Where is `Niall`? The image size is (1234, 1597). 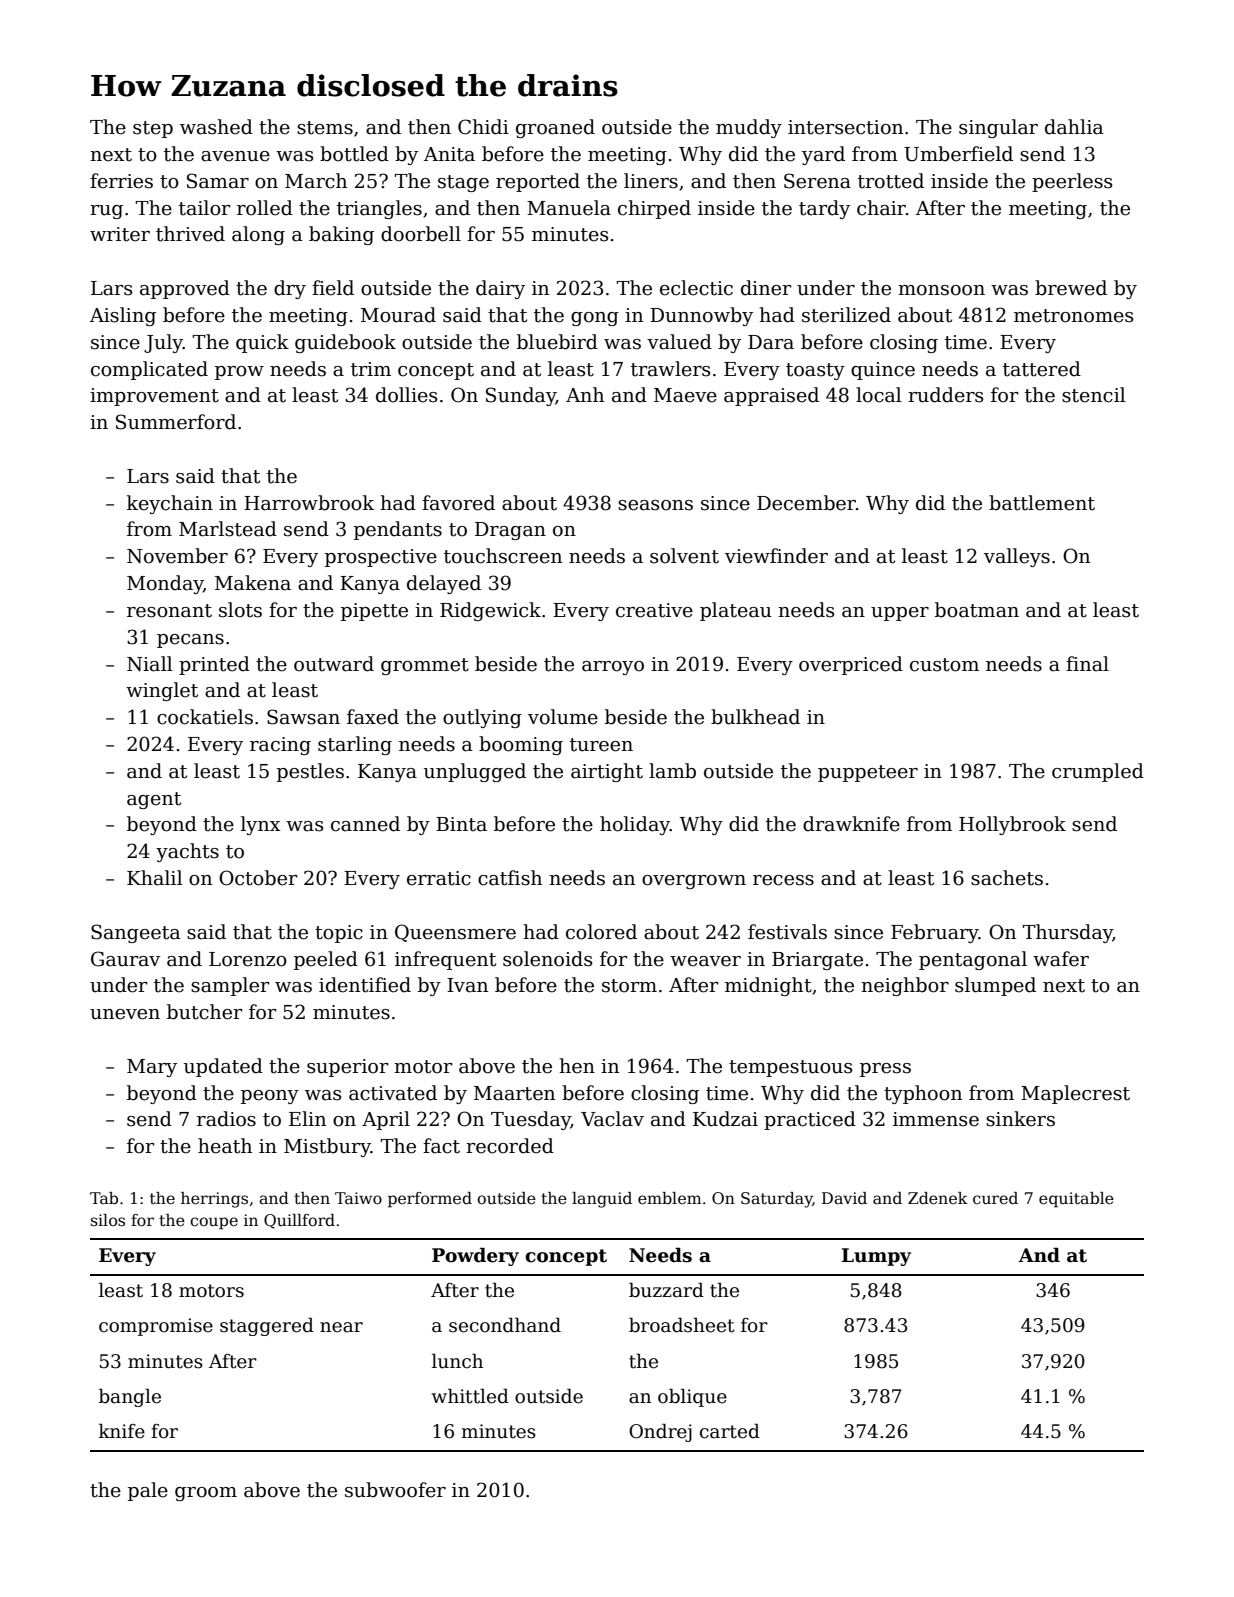
Niall is located at coordinates (150, 664).
